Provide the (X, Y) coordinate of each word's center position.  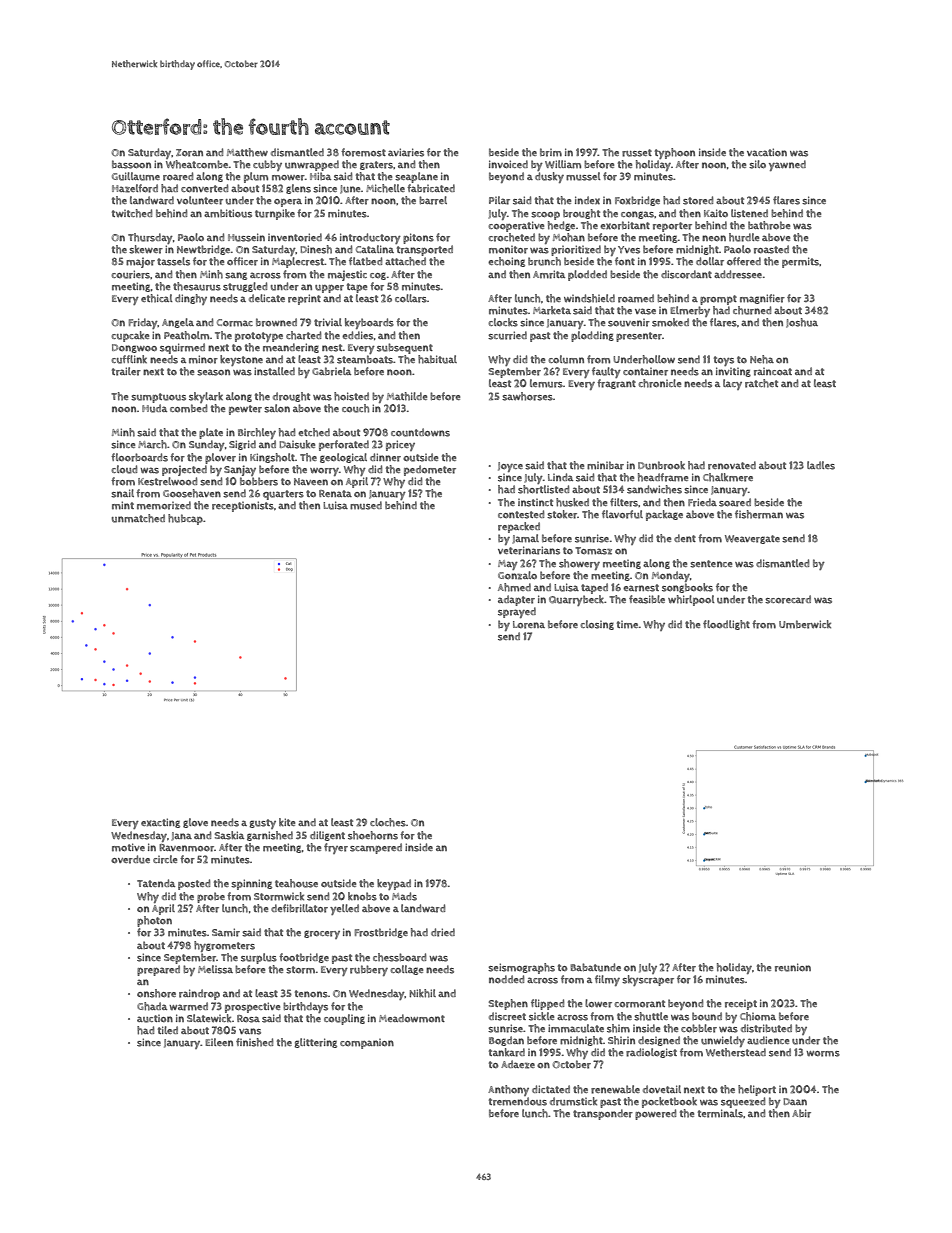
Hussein (246, 237)
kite (287, 822)
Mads (404, 896)
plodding (592, 336)
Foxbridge (637, 201)
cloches (388, 822)
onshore (156, 993)
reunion (793, 967)
